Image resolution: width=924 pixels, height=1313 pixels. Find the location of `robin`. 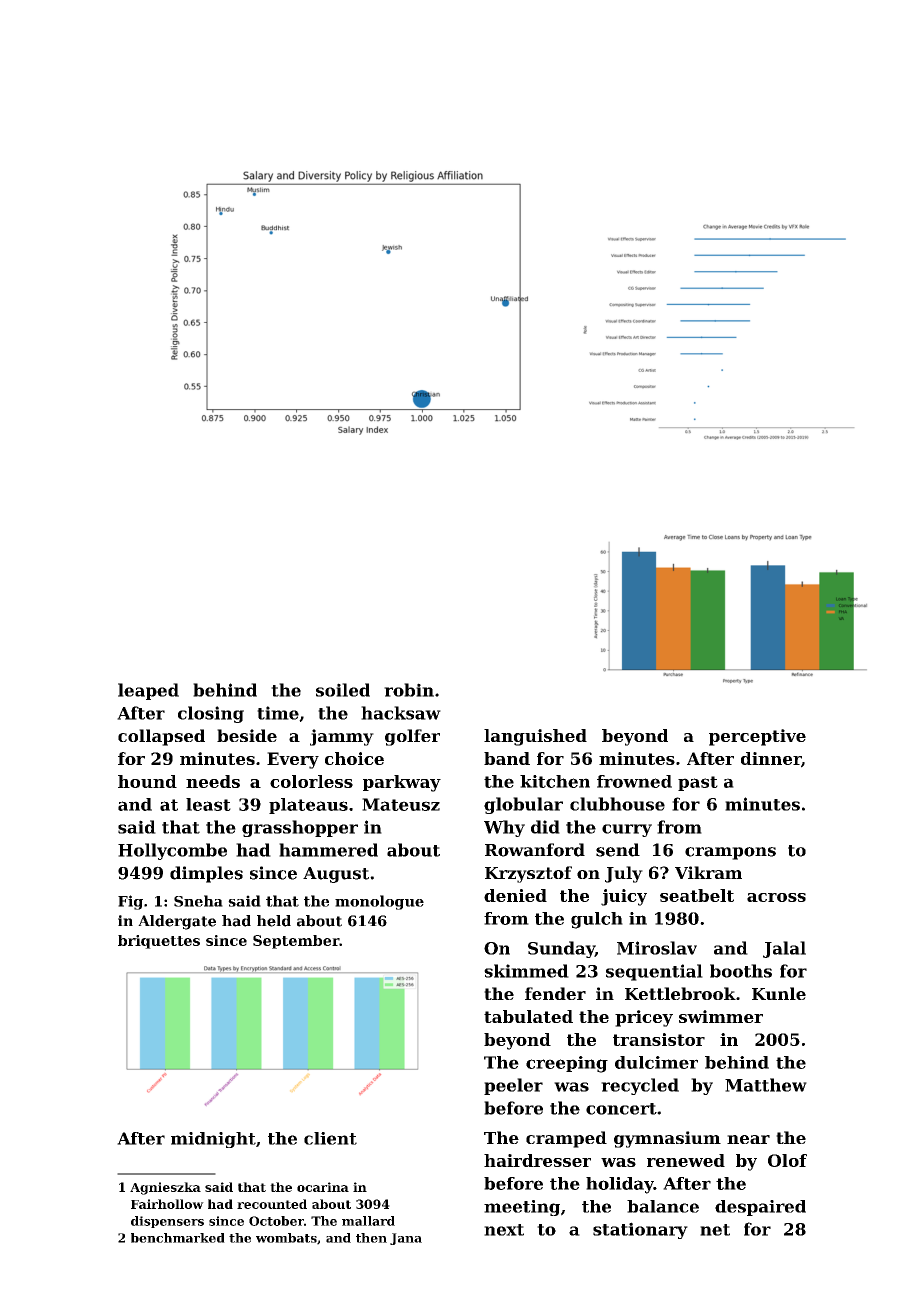

robin is located at coordinates (409, 690).
